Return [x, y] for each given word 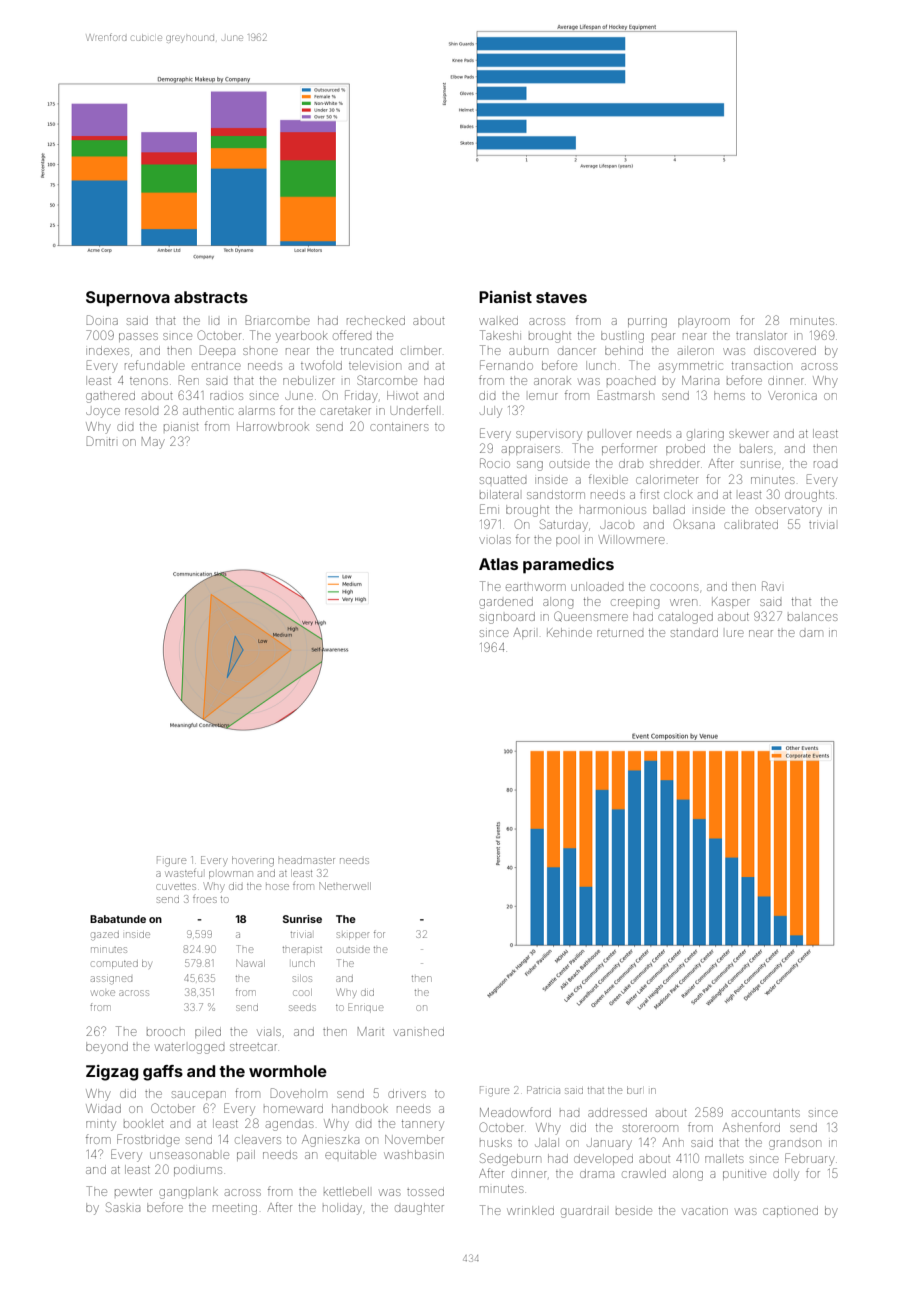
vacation [705, 1211]
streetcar [253, 1047]
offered [352, 335]
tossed [425, 1192]
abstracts [211, 297]
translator [761, 336]
